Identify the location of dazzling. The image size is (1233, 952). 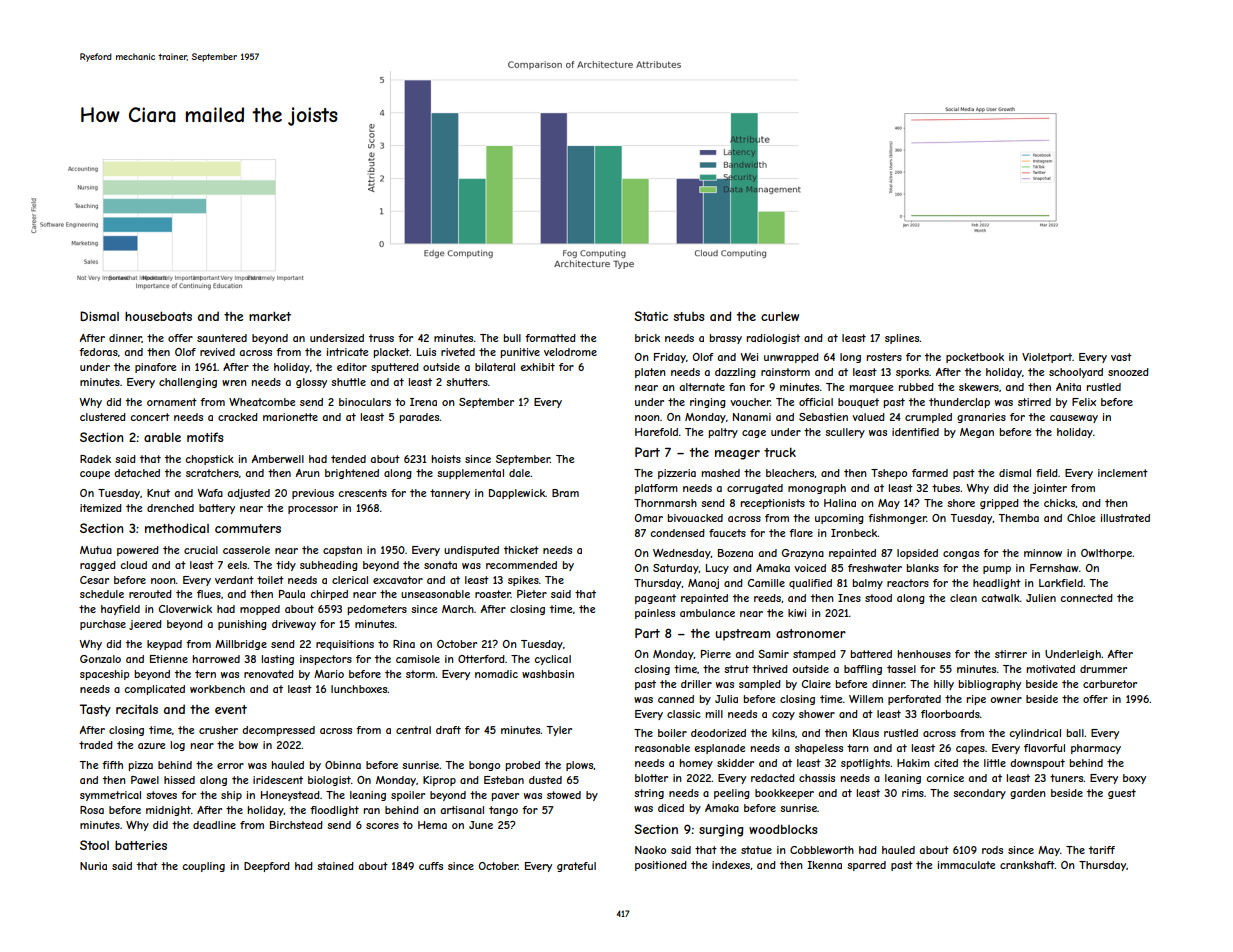
(735, 373).
